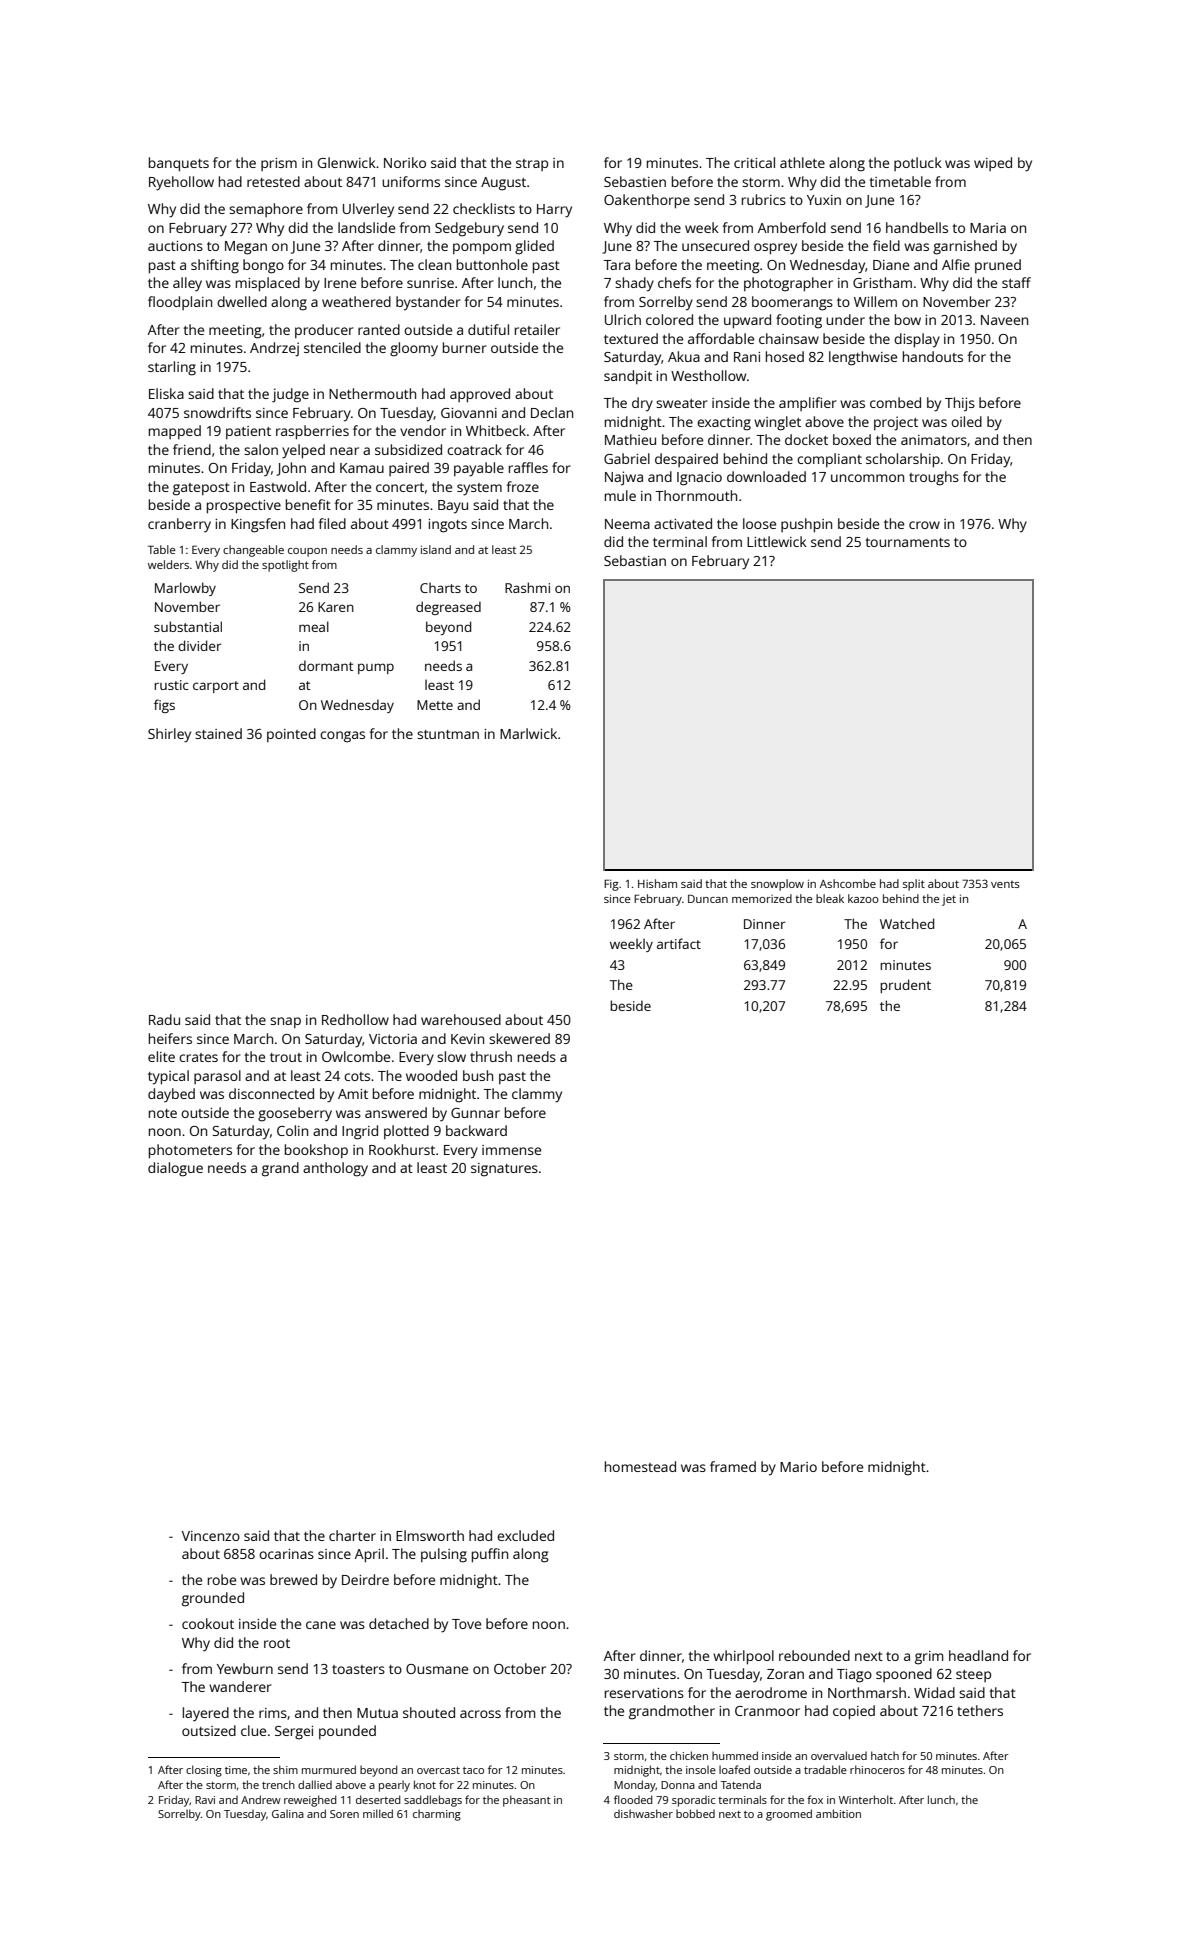  Describe the element at coordinates (198, 1057) in the screenshot. I see `crates` at that location.
